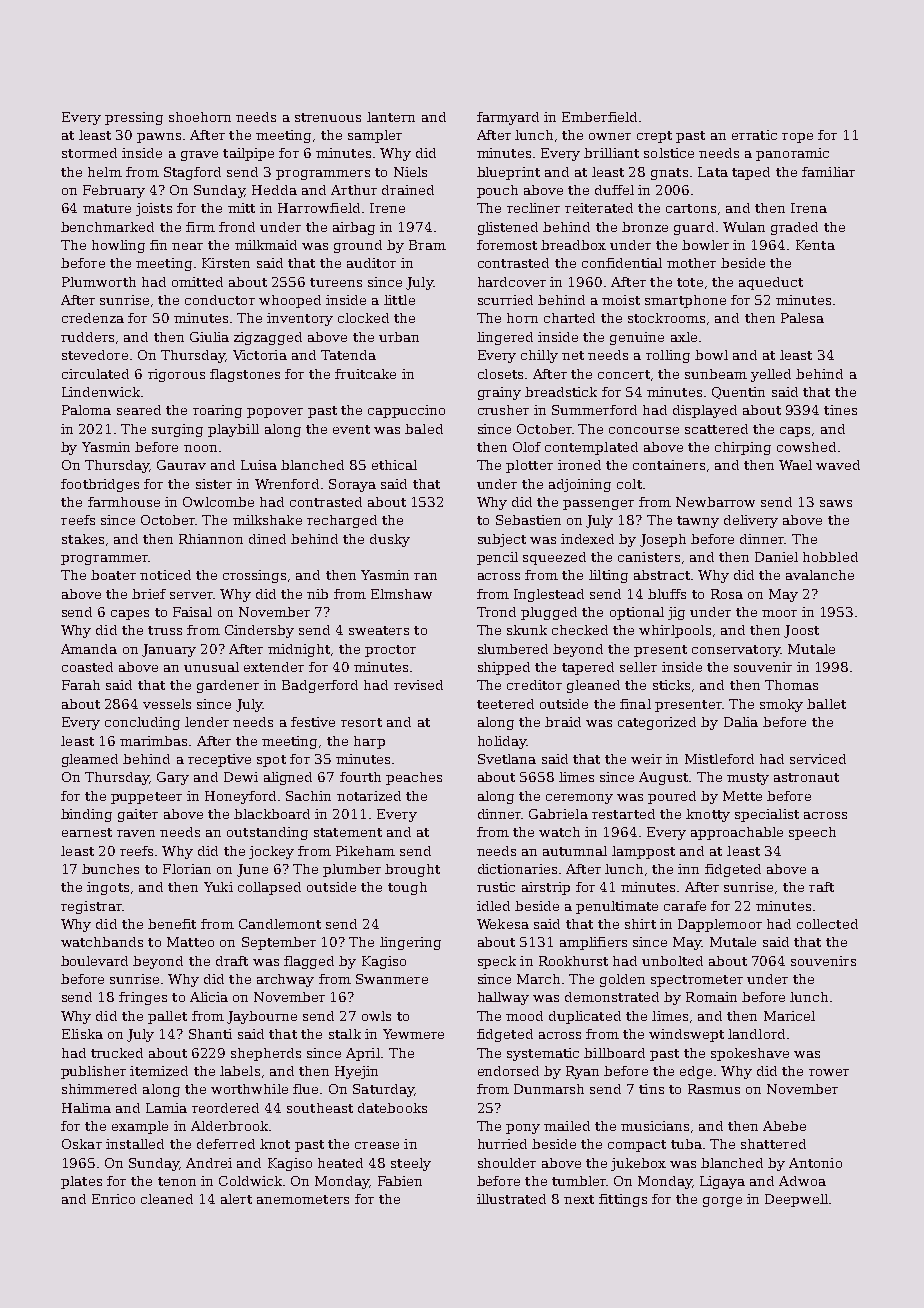 The width and height of the screenshot is (924, 1308). I want to click on rope, so click(797, 138).
